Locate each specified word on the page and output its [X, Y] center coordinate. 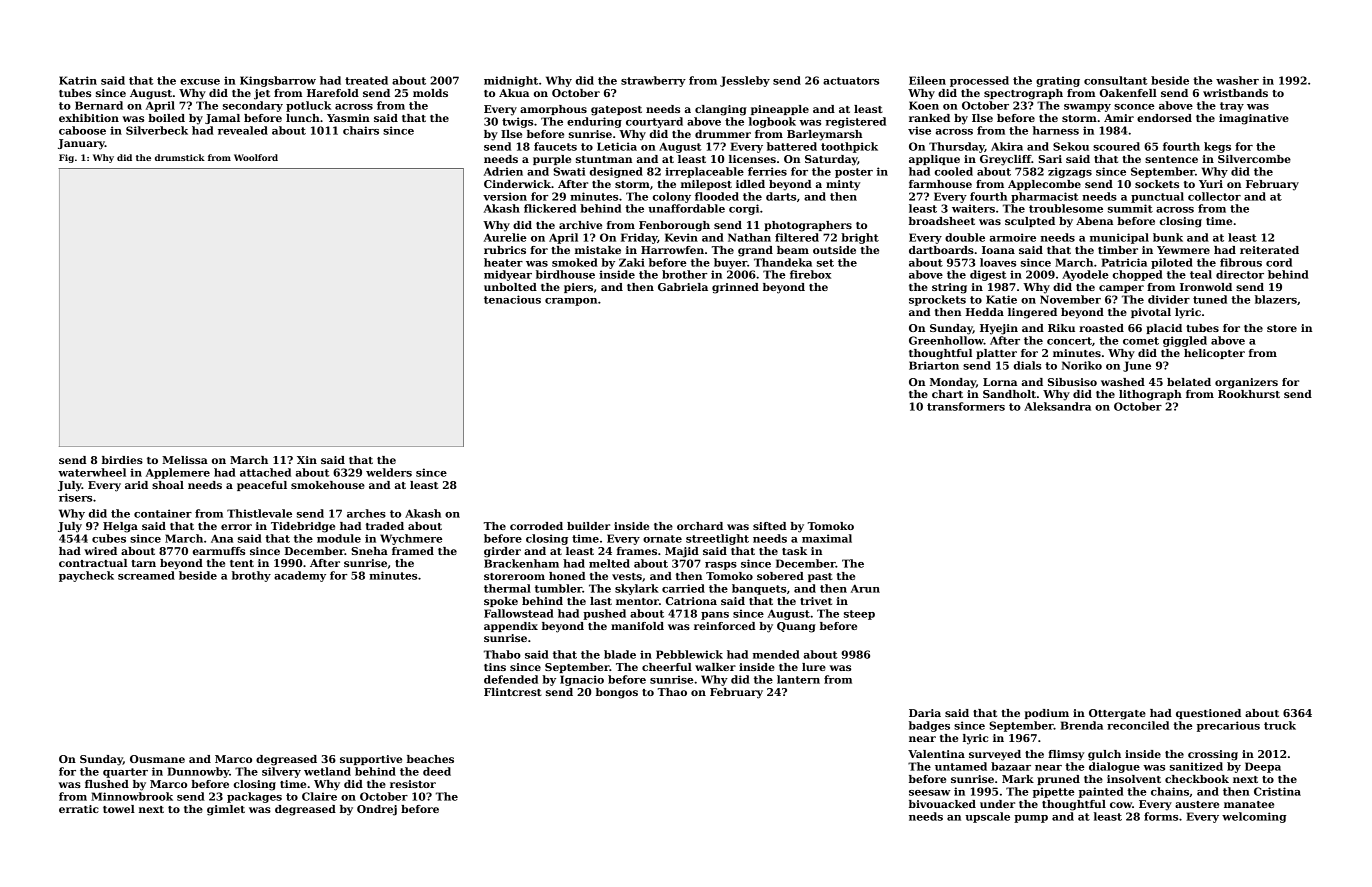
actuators [851, 81]
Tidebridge [303, 527]
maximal [827, 538]
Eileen [927, 80]
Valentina [936, 754]
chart [947, 394]
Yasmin [348, 118]
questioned [1208, 714]
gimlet [226, 810]
